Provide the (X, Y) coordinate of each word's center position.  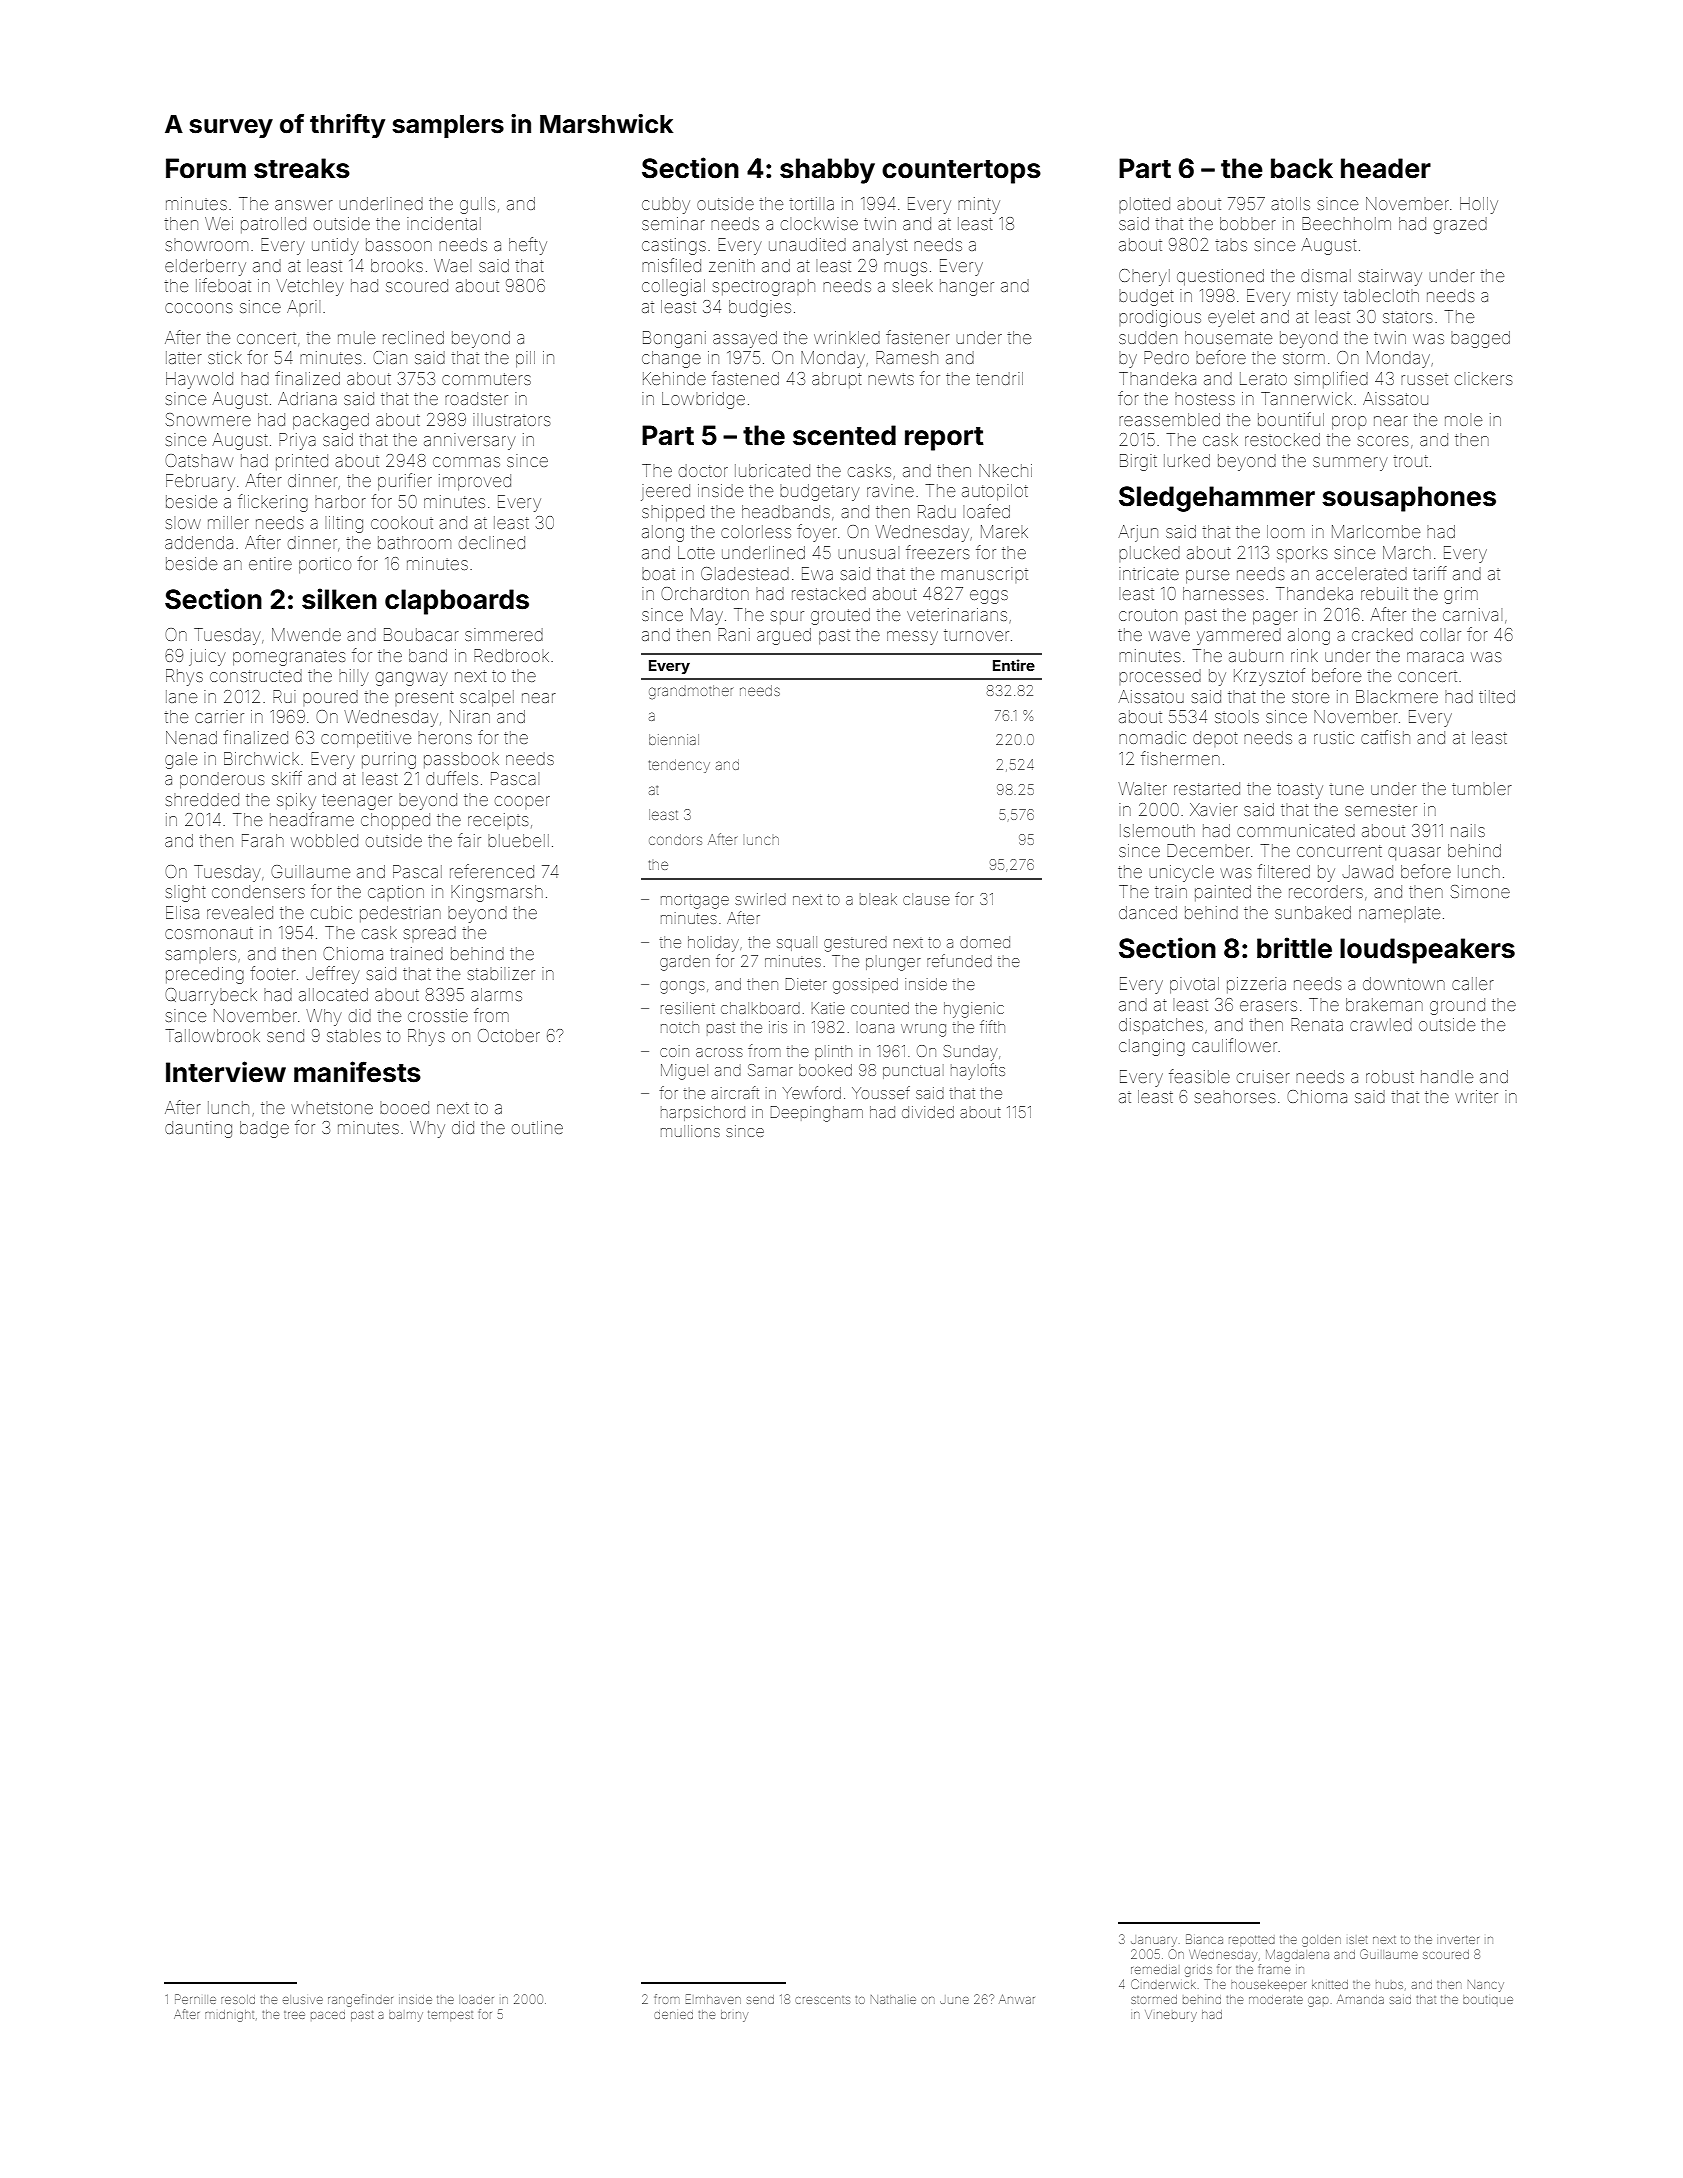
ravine (890, 490)
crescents (822, 2000)
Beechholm (1346, 223)
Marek (1004, 531)
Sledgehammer (1217, 499)
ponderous (222, 780)
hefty (528, 246)
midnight (229, 2016)
